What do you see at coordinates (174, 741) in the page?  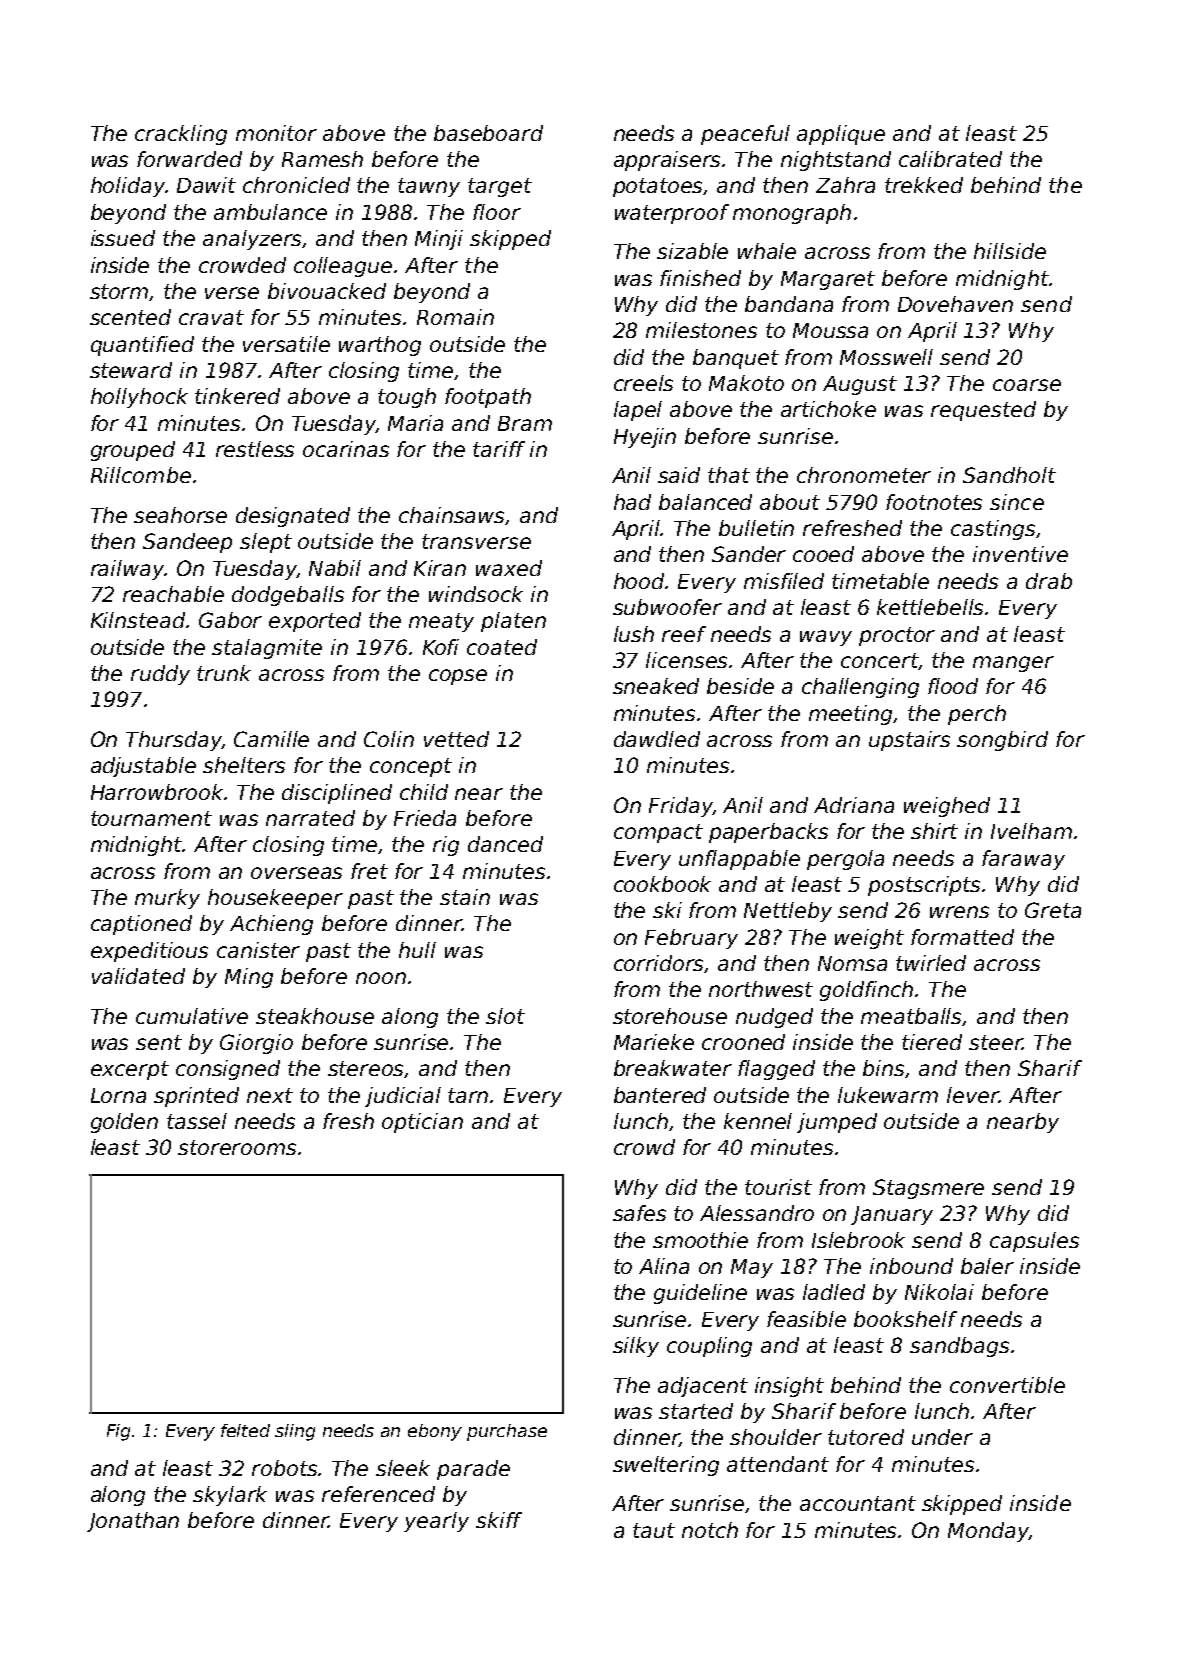 I see `Thursday` at bounding box center [174, 741].
